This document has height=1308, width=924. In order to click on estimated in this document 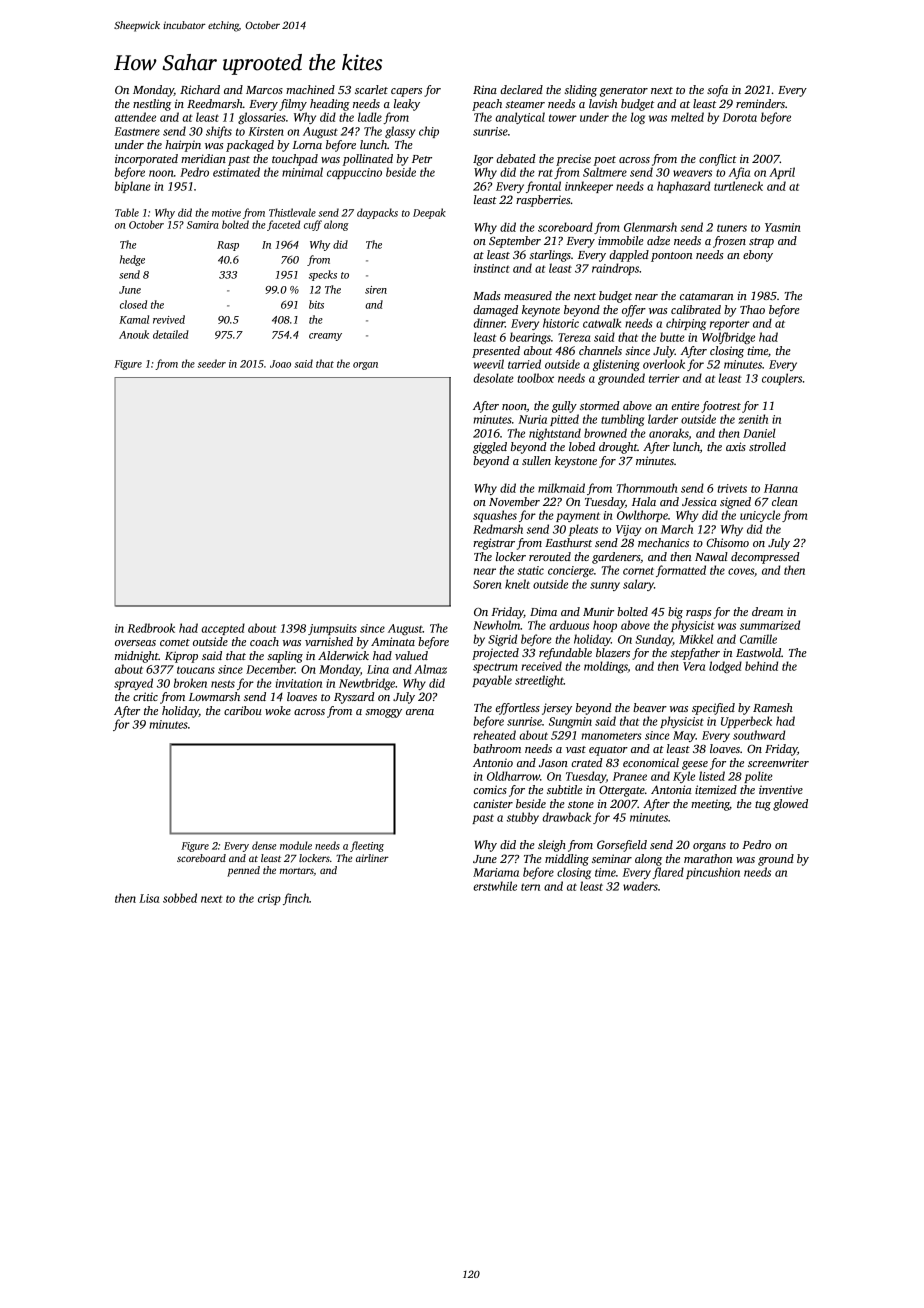, I will do `click(236, 172)`.
